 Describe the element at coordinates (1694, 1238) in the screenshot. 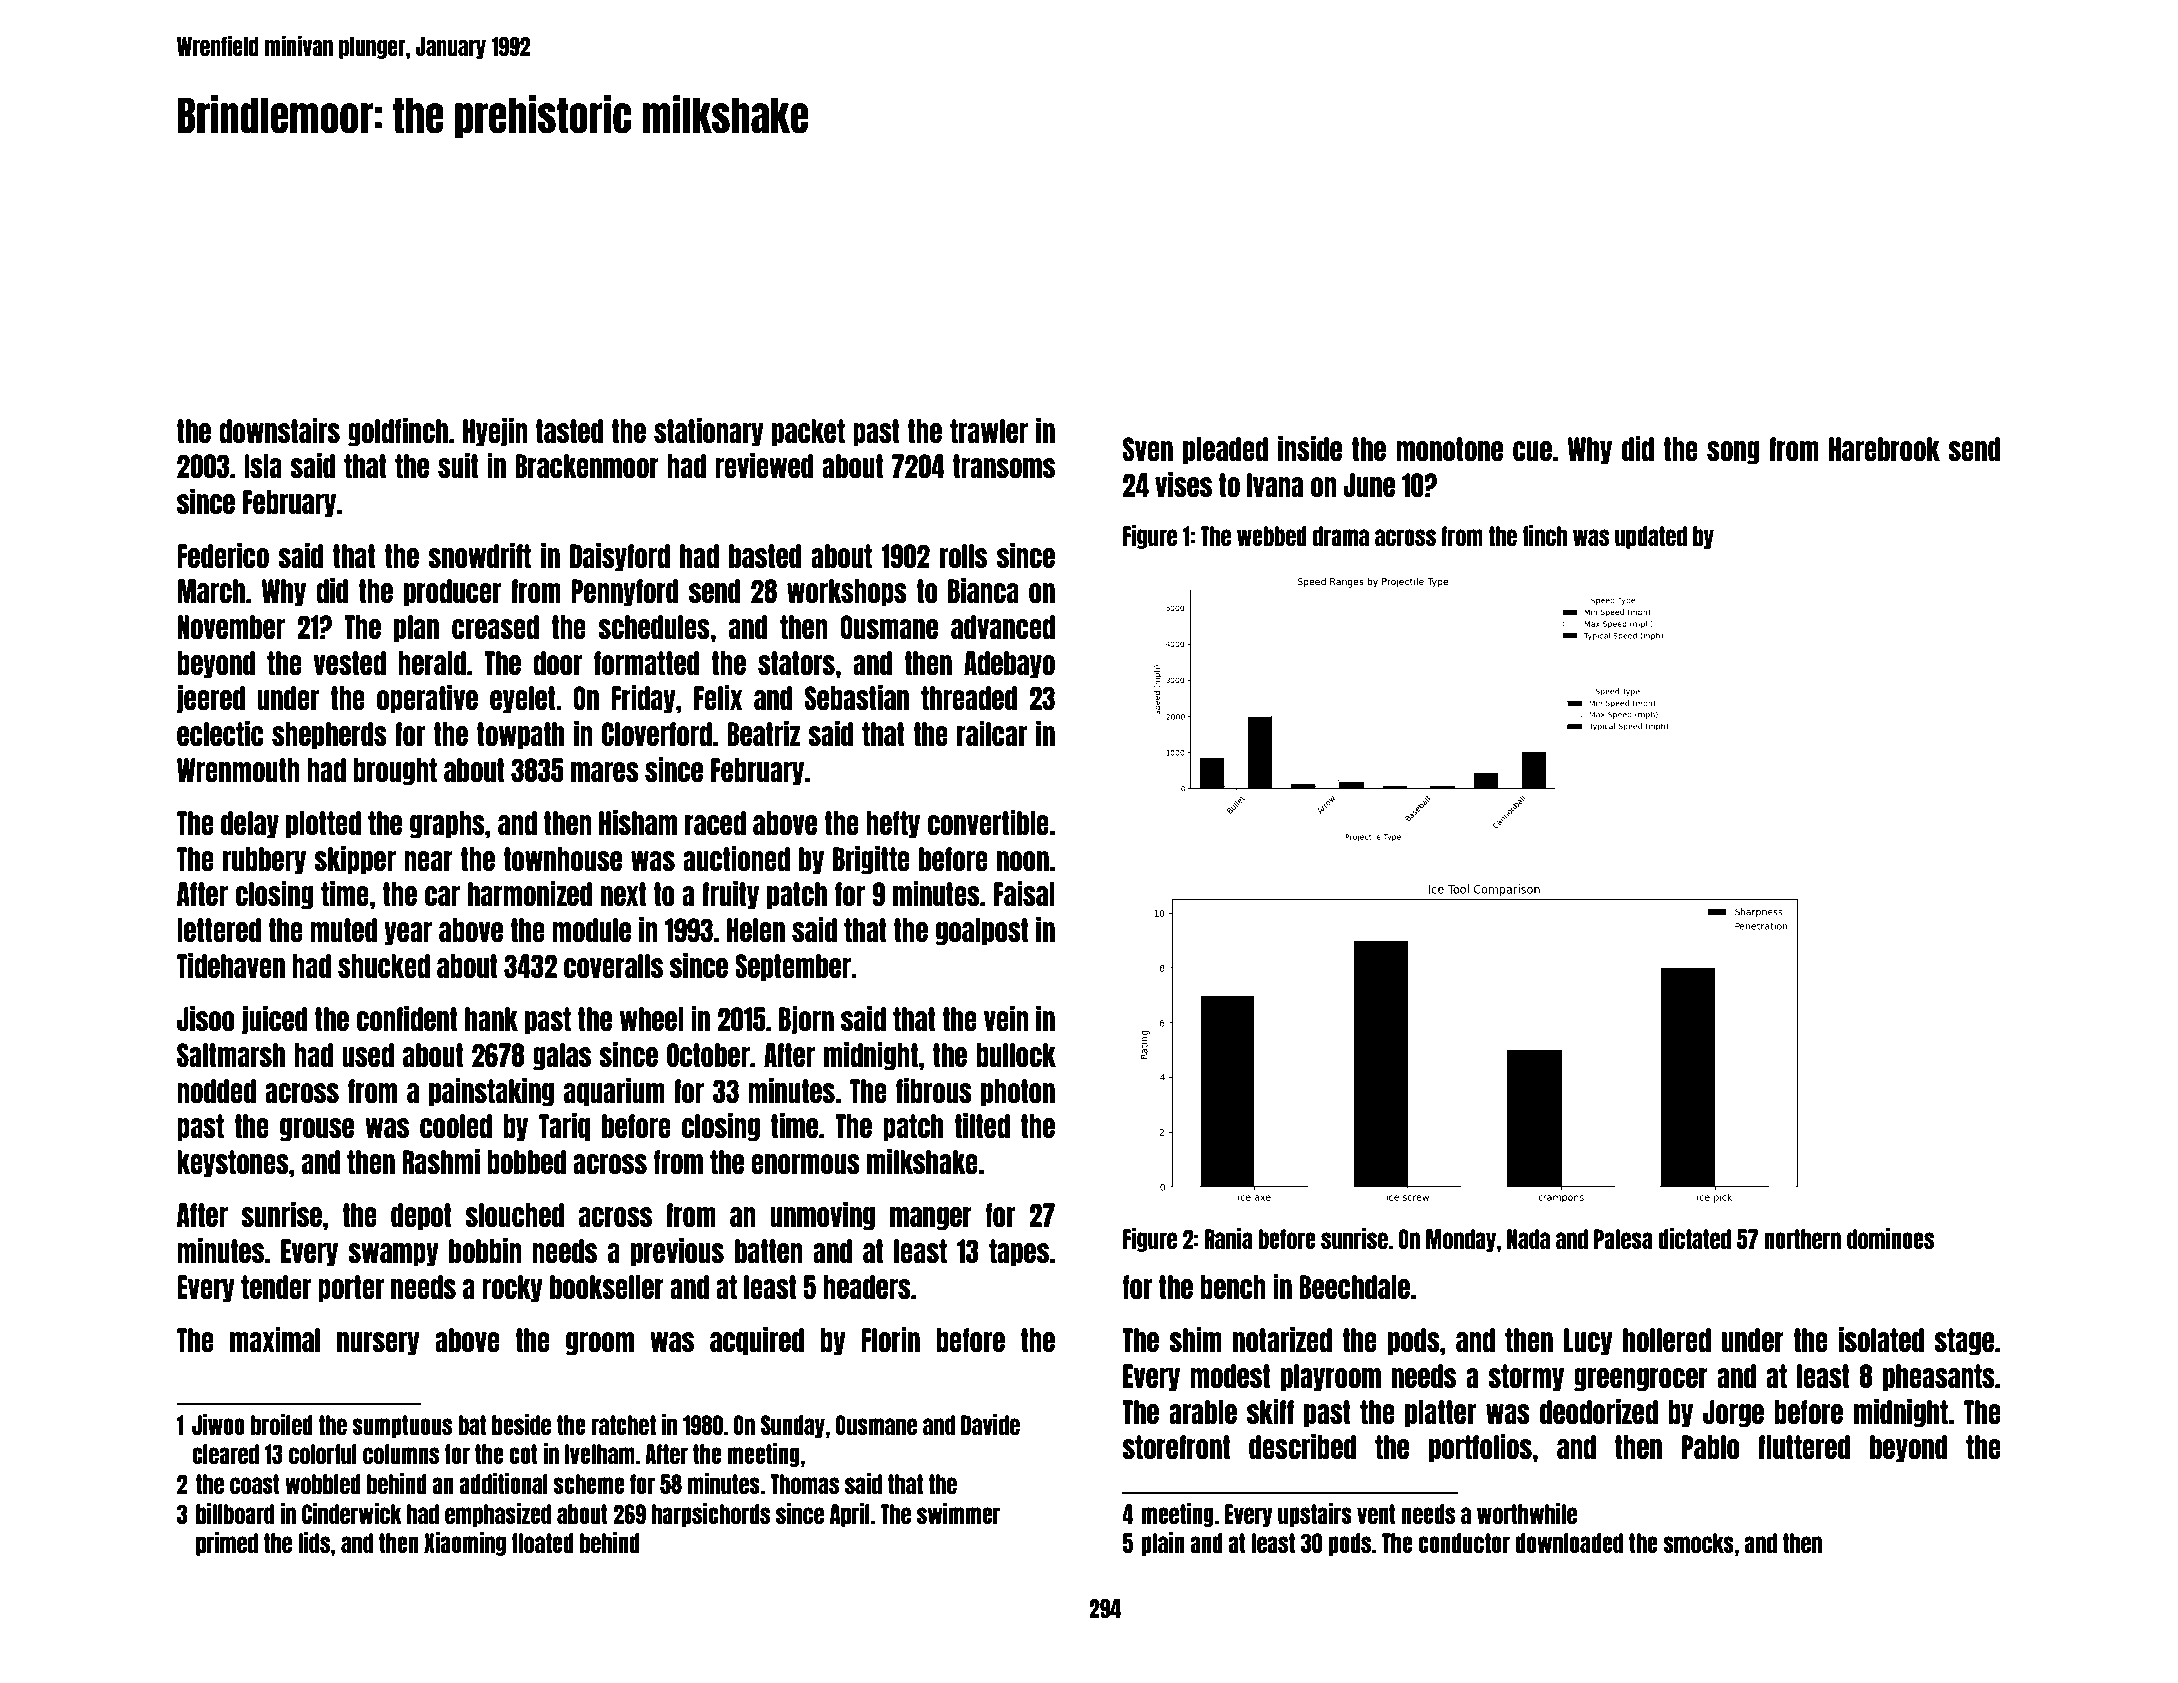

I see `dictated` at that location.
